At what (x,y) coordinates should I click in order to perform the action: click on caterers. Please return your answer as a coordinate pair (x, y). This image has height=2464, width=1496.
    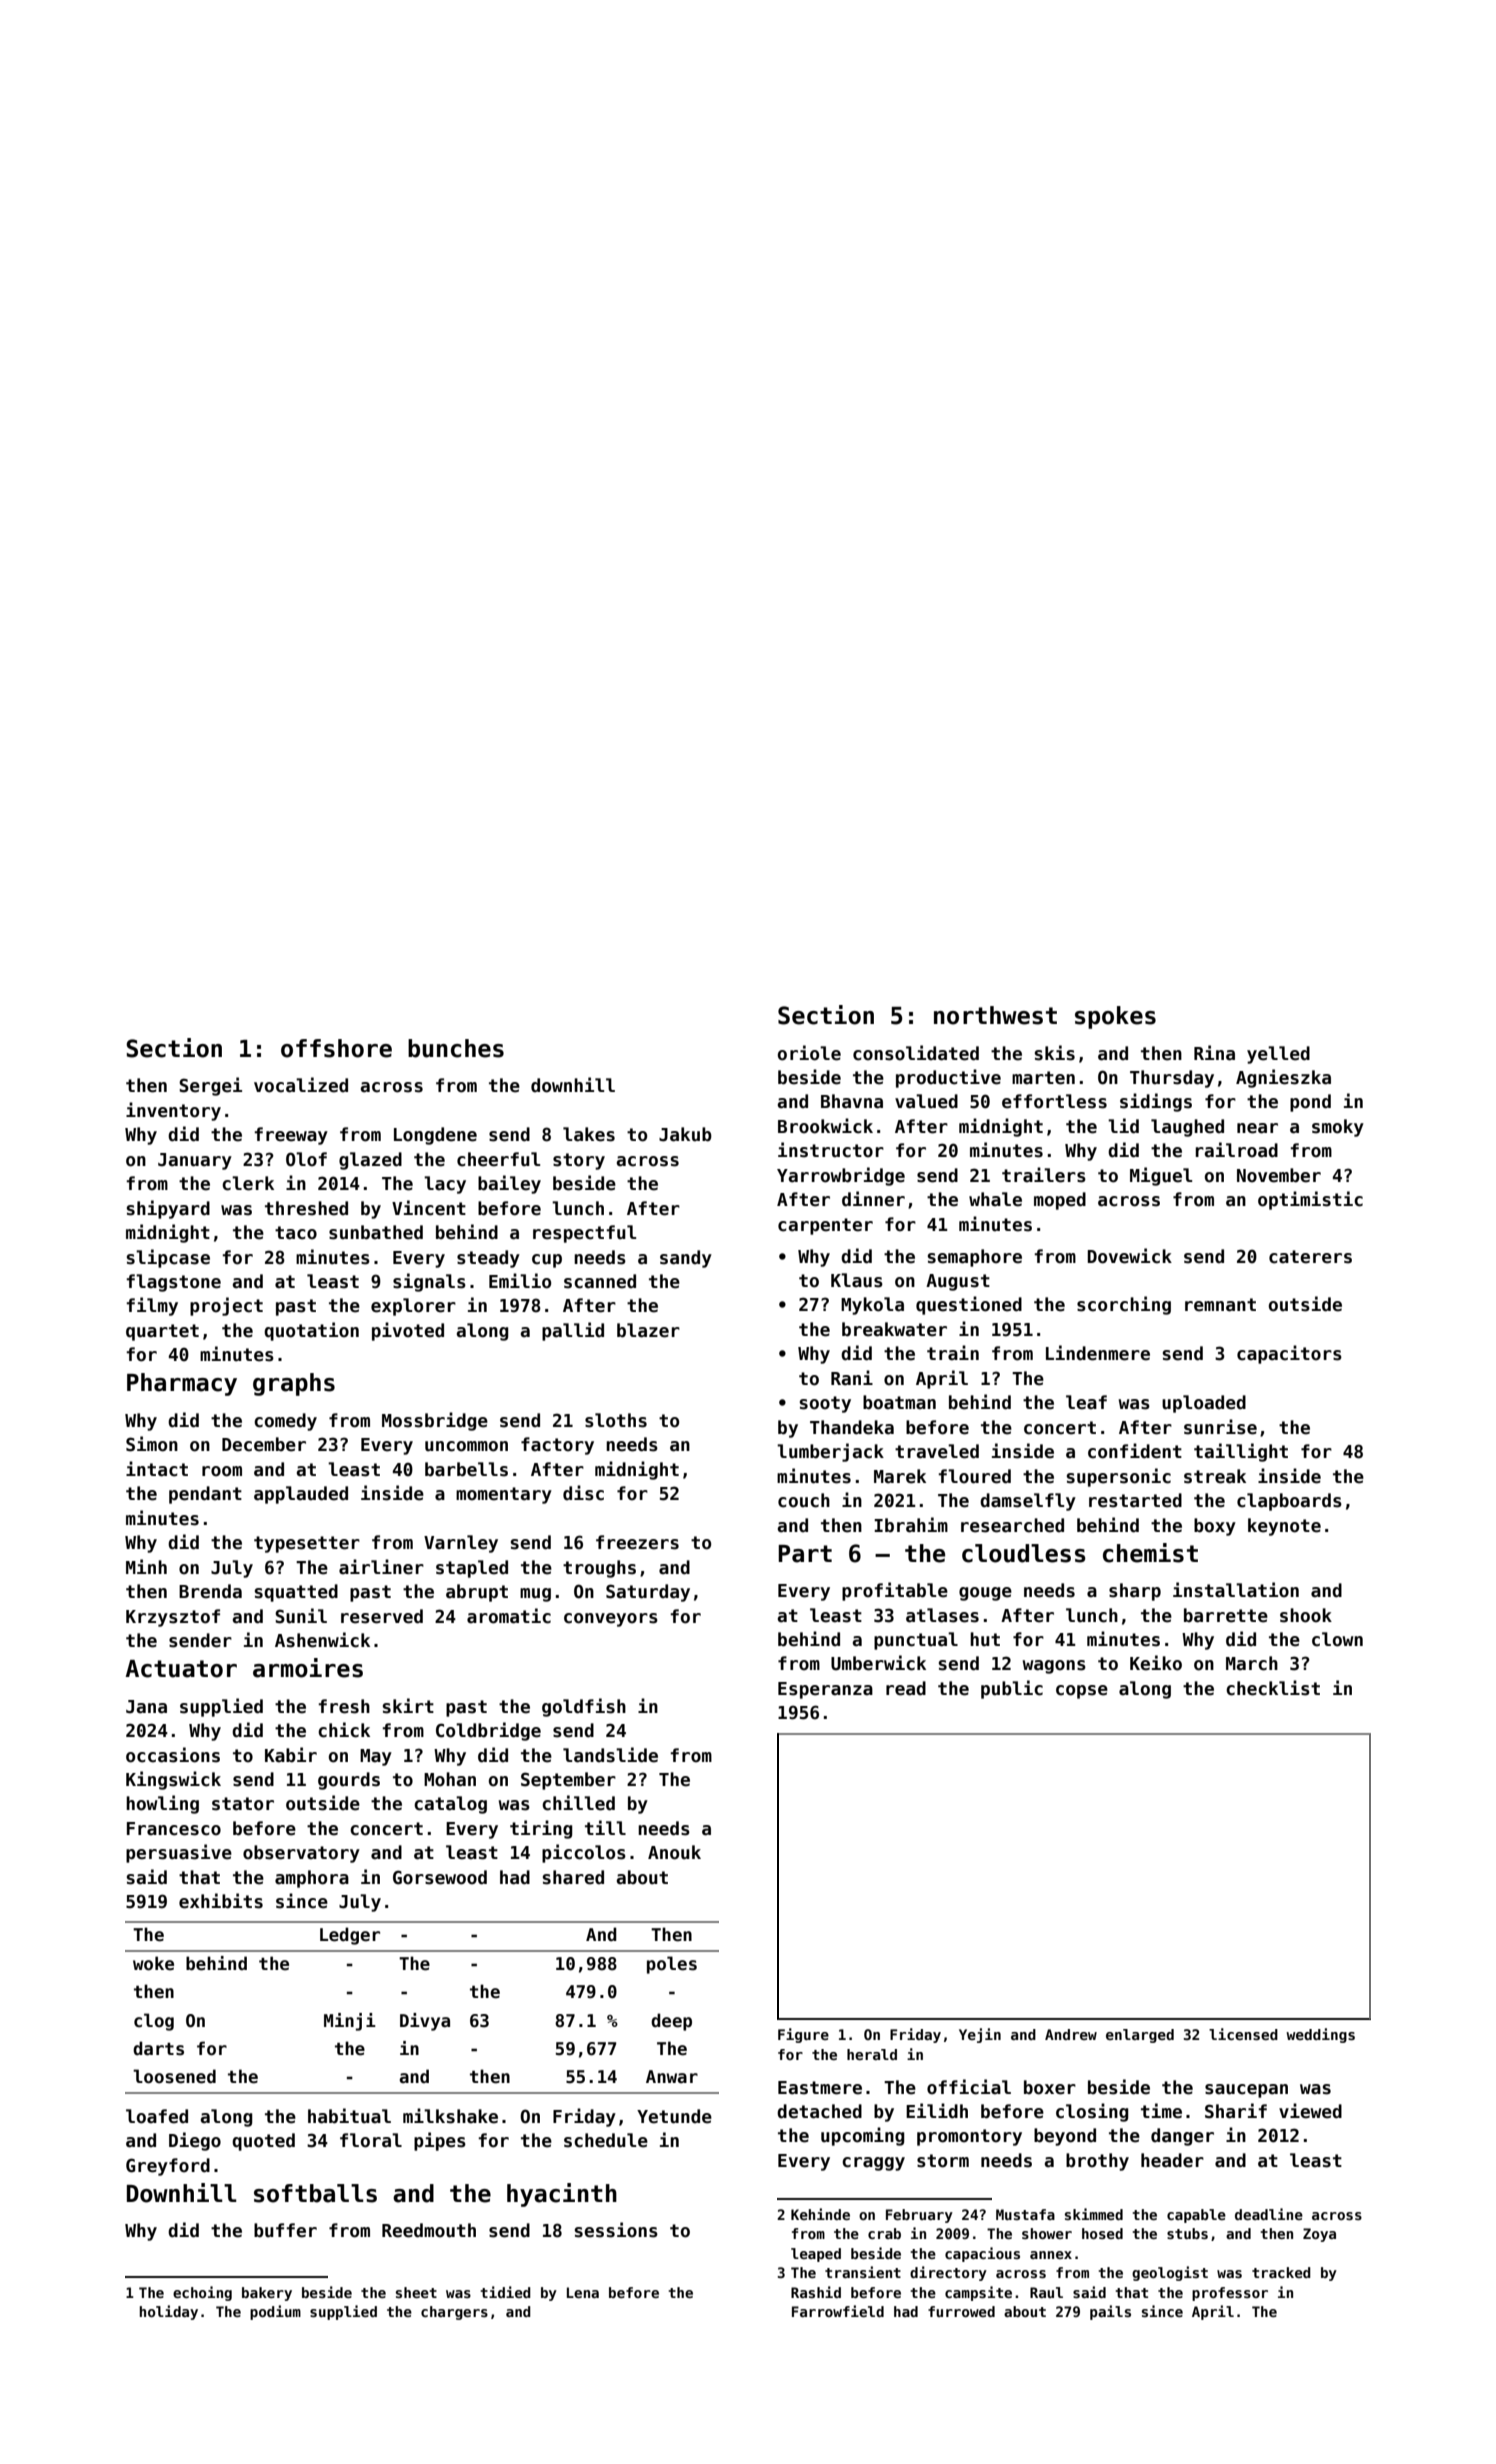
    Looking at the image, I should click on (1310, 1257).
